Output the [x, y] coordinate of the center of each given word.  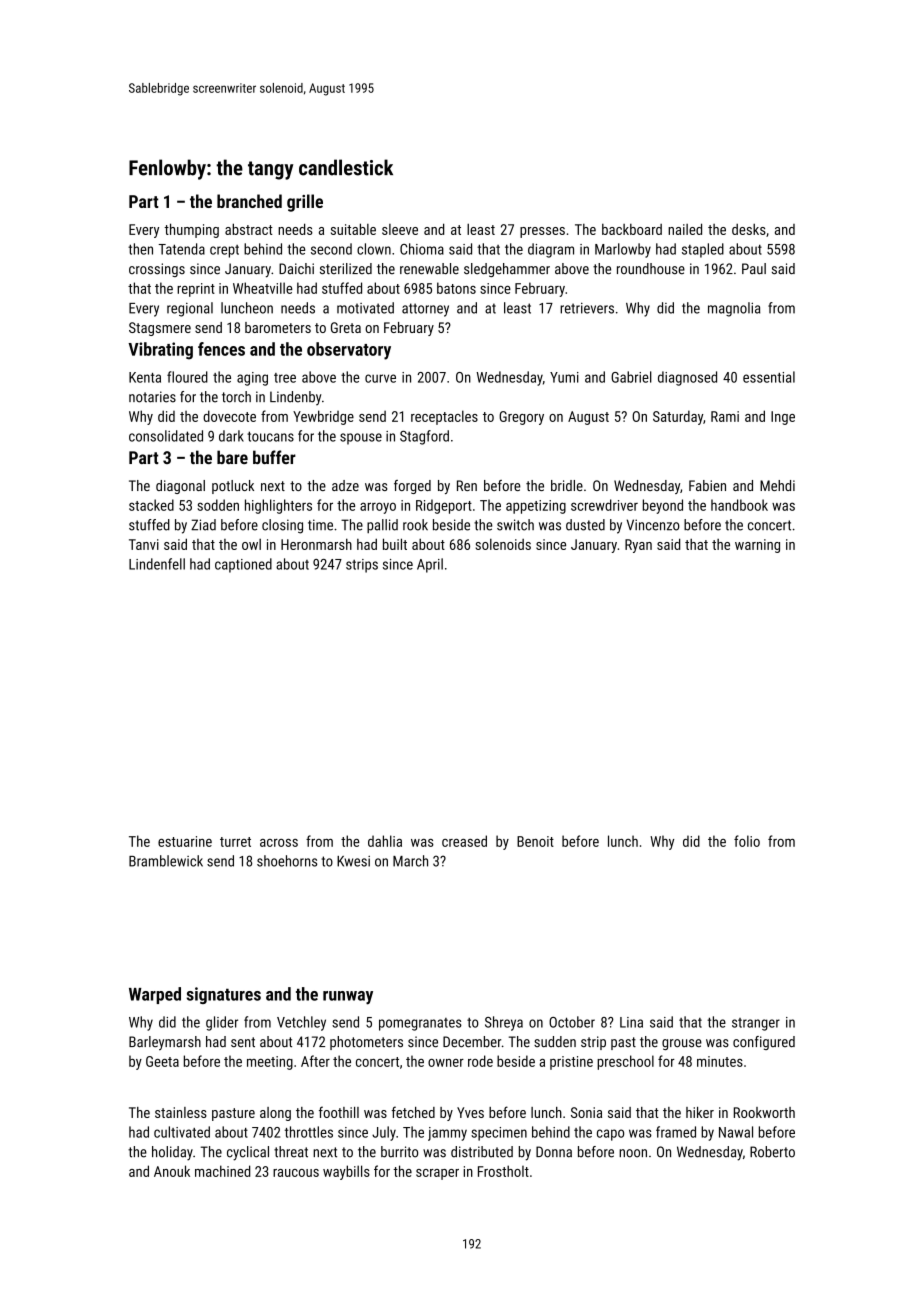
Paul [754, 269]
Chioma [422, 249]
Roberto [772, 1152]
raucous [296, 1173]
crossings [157, 270]
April [430, 565]
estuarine [185, 841]
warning [757, 546]
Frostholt [503, 1171]
